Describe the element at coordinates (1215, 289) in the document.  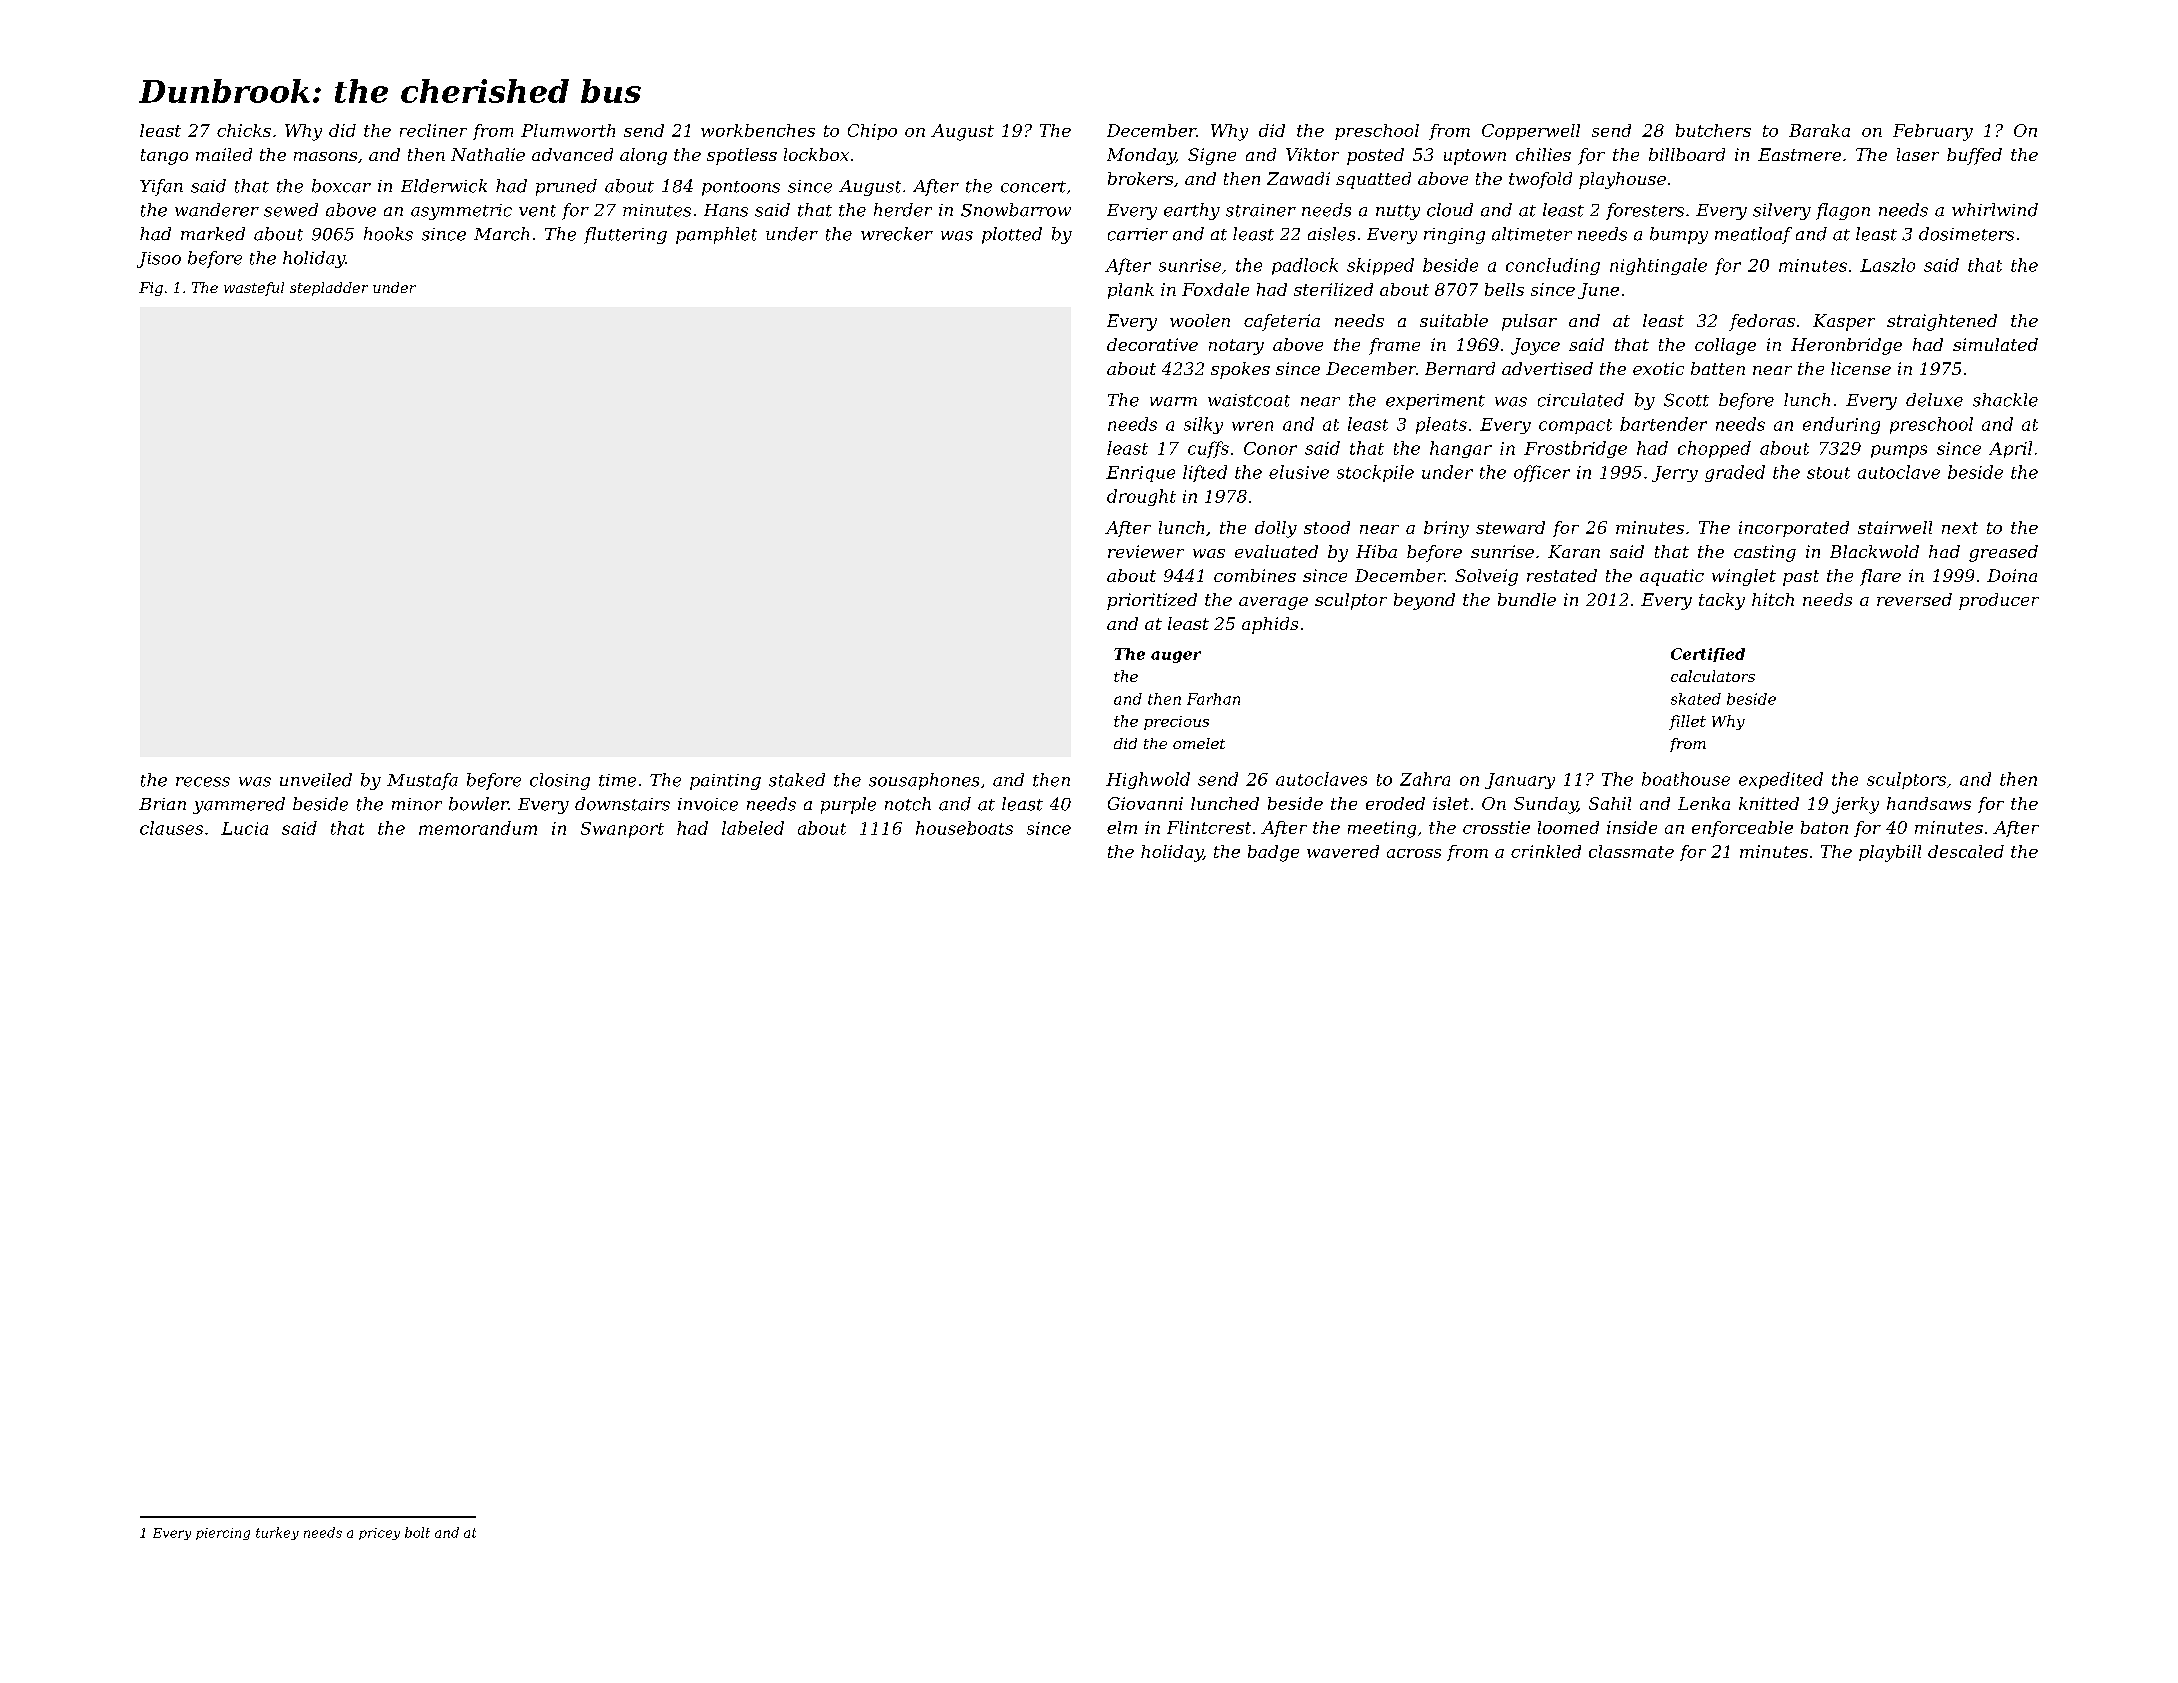
I see `Foxdale` at that location.
